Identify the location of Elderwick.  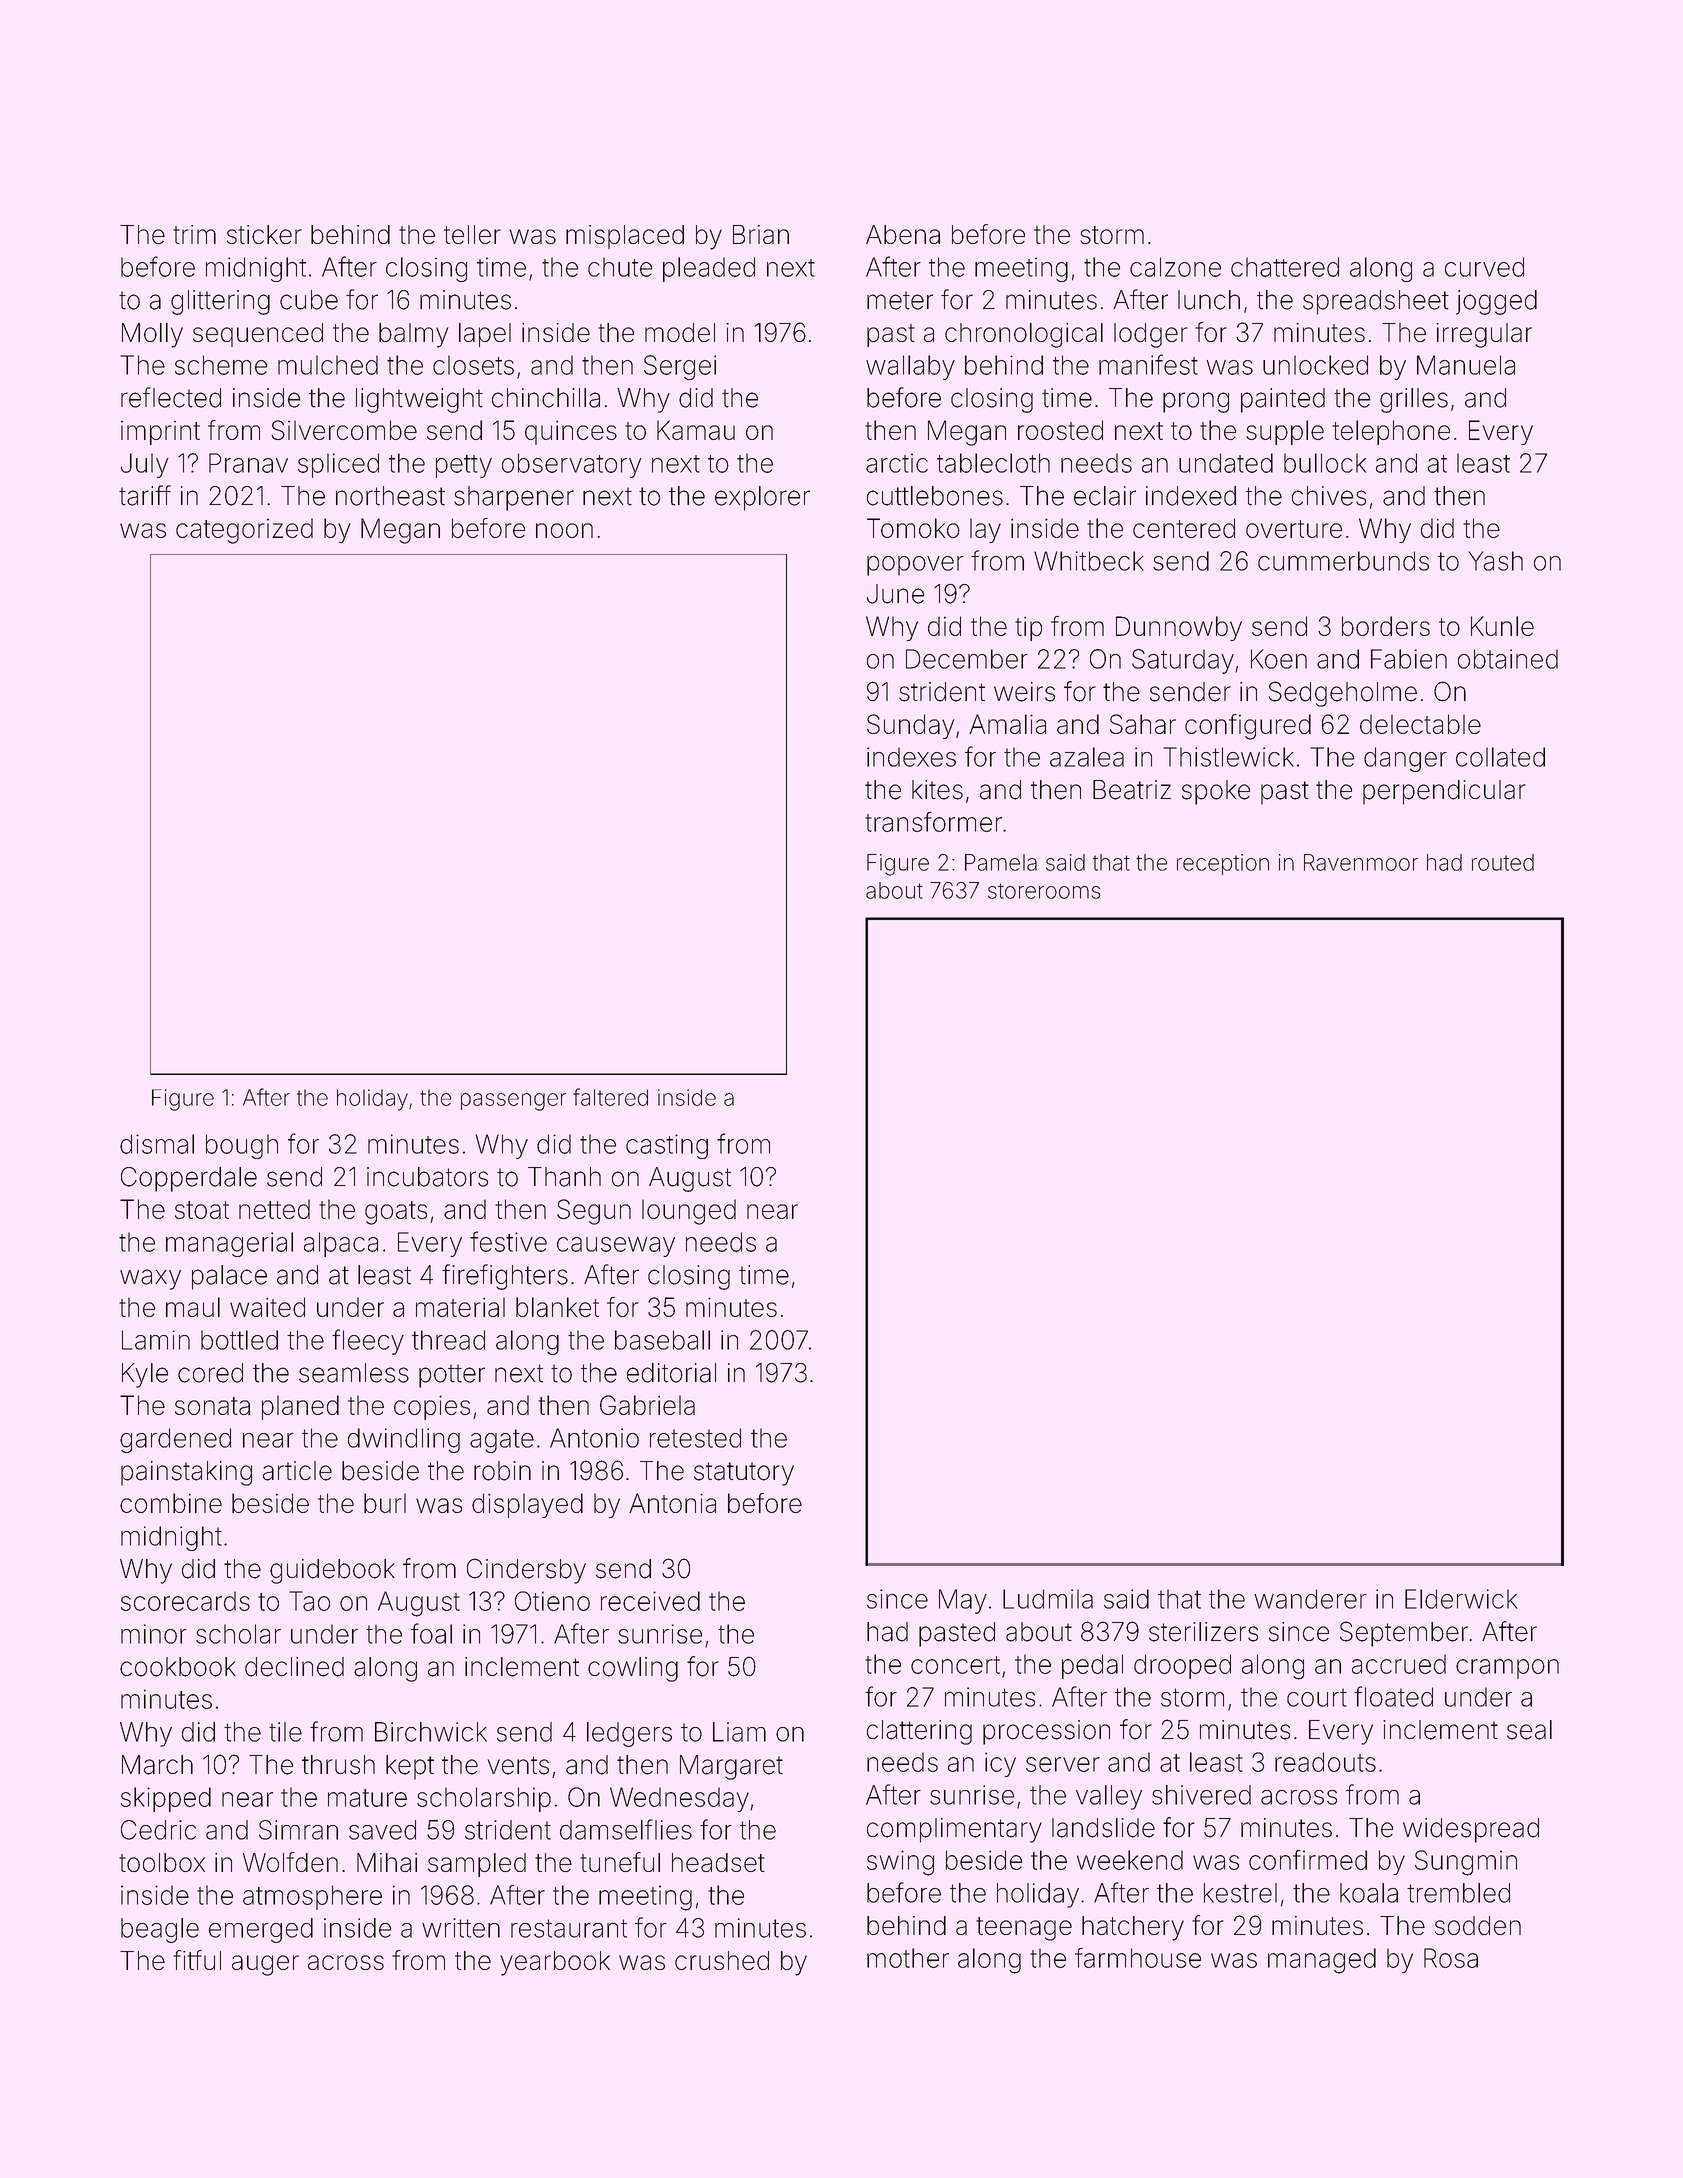
(1461, 1599).
